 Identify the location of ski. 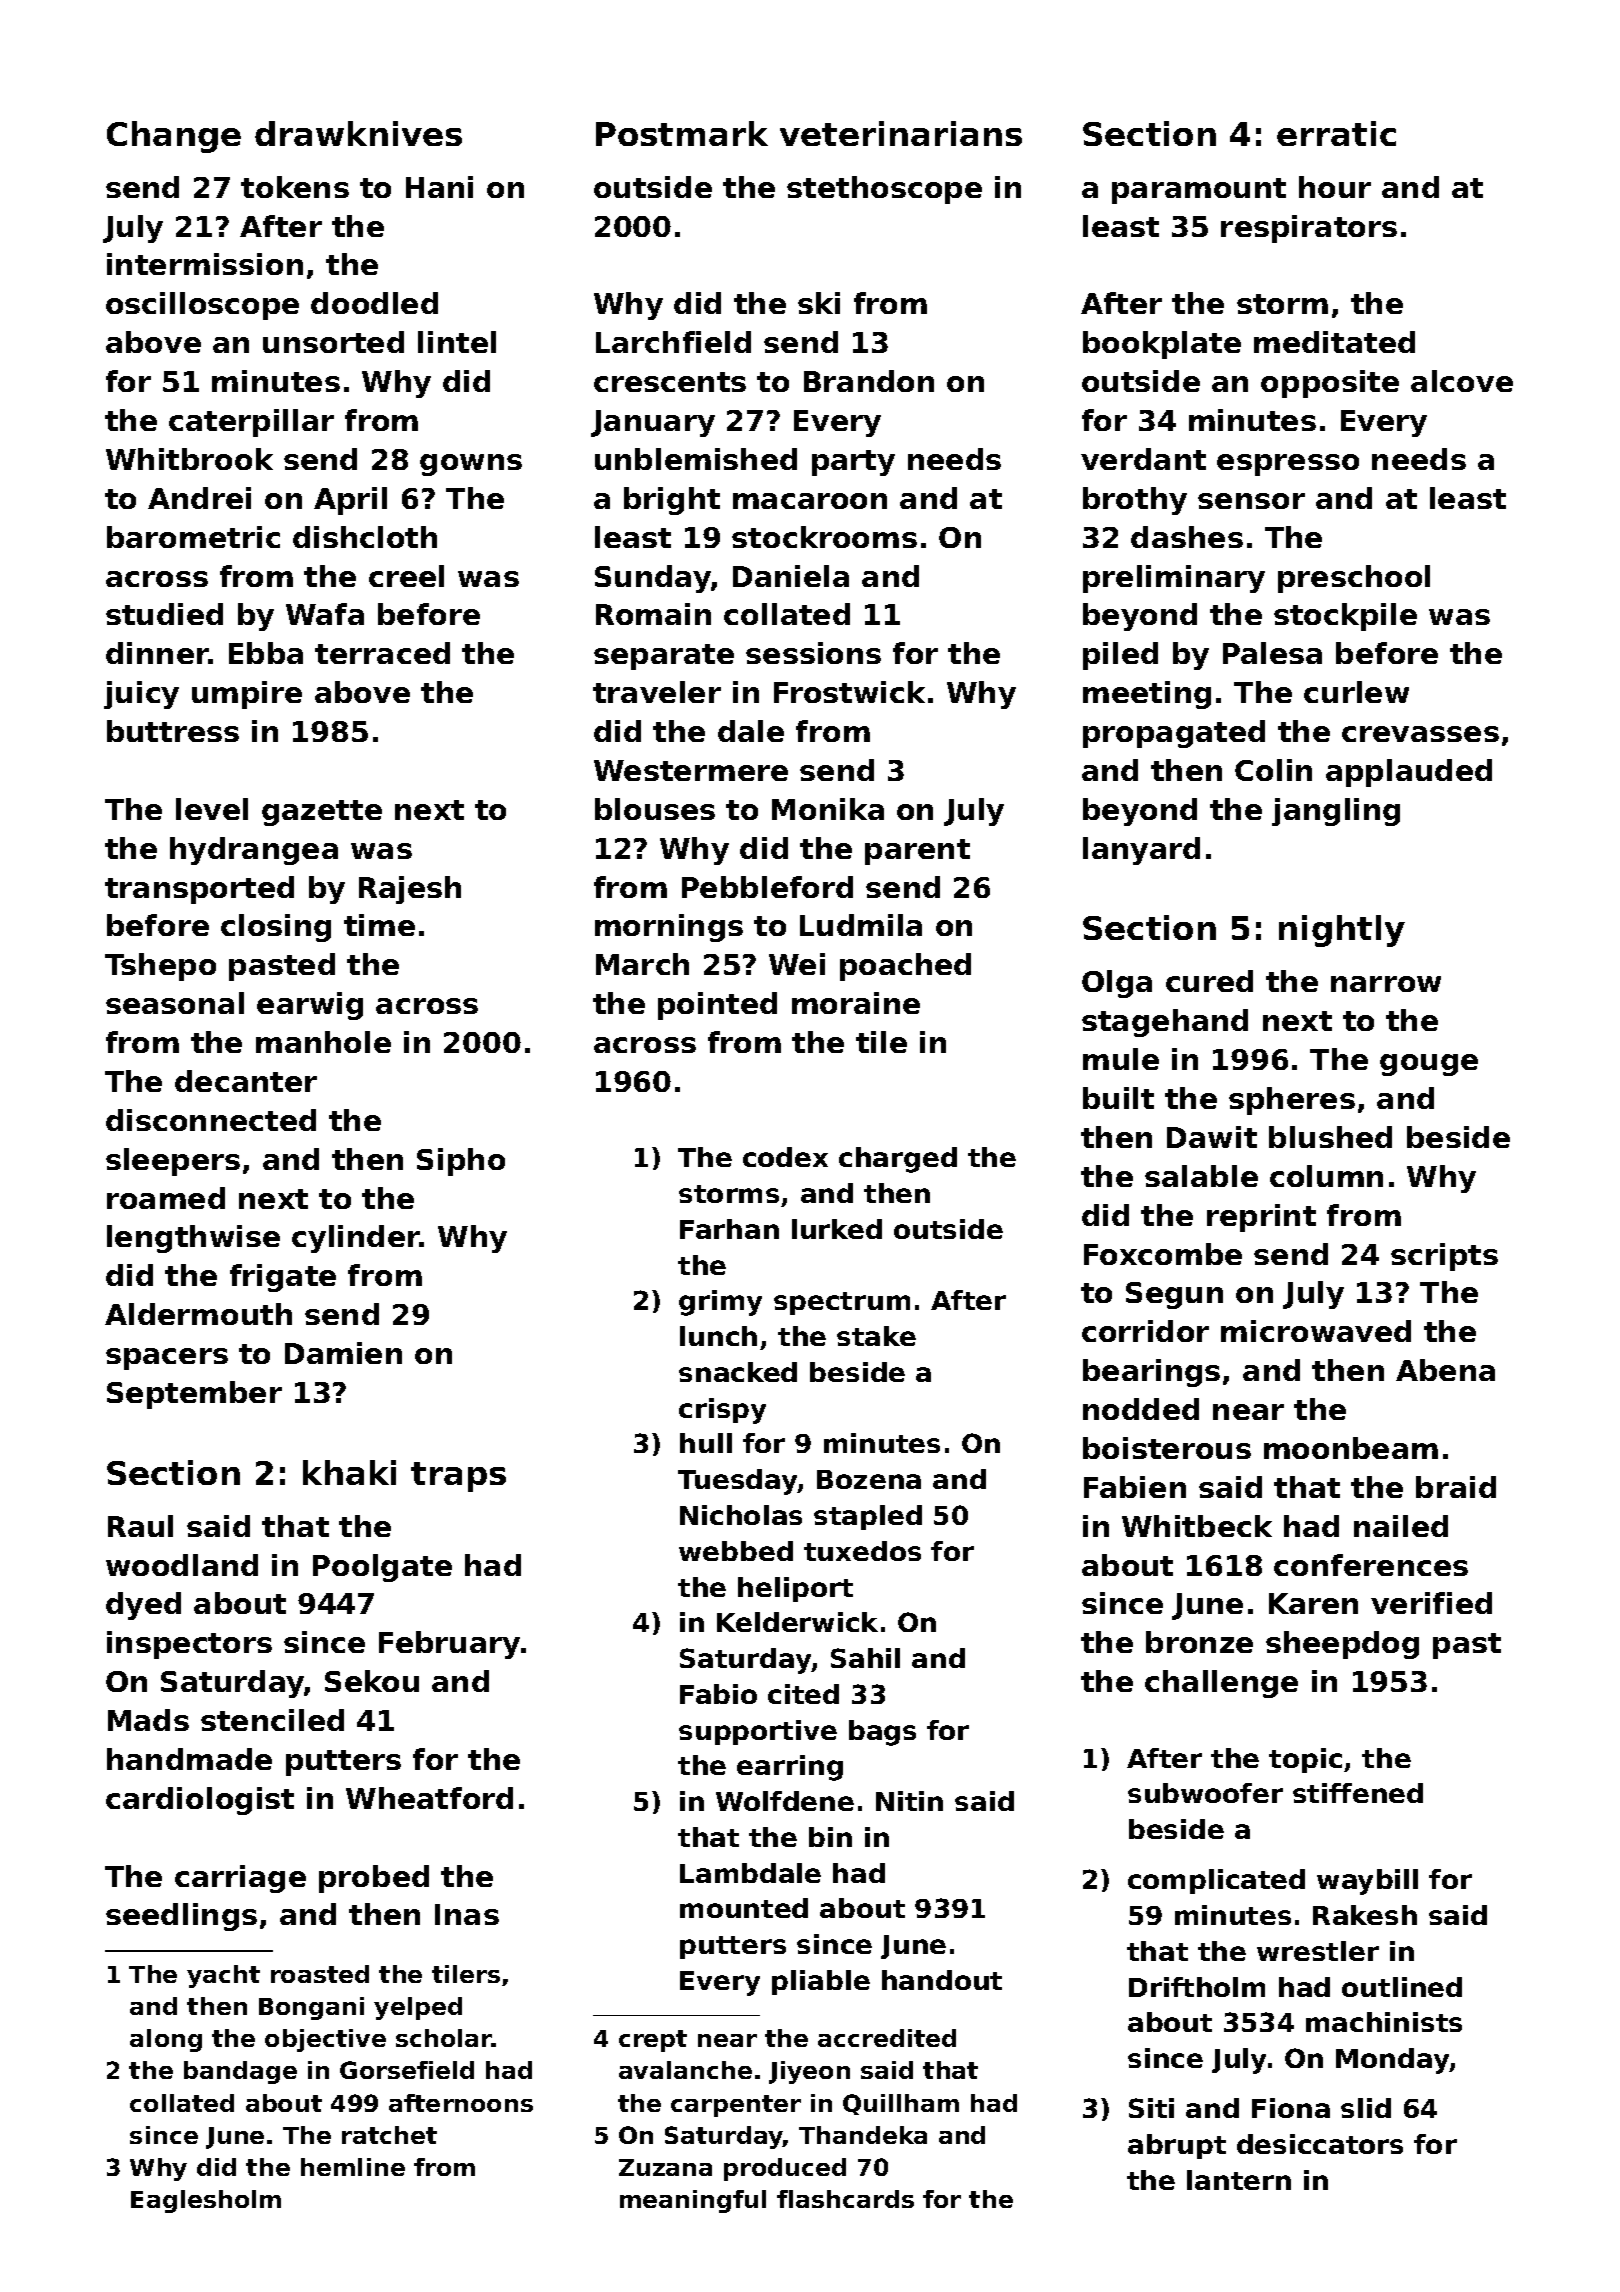
(819, 303).
